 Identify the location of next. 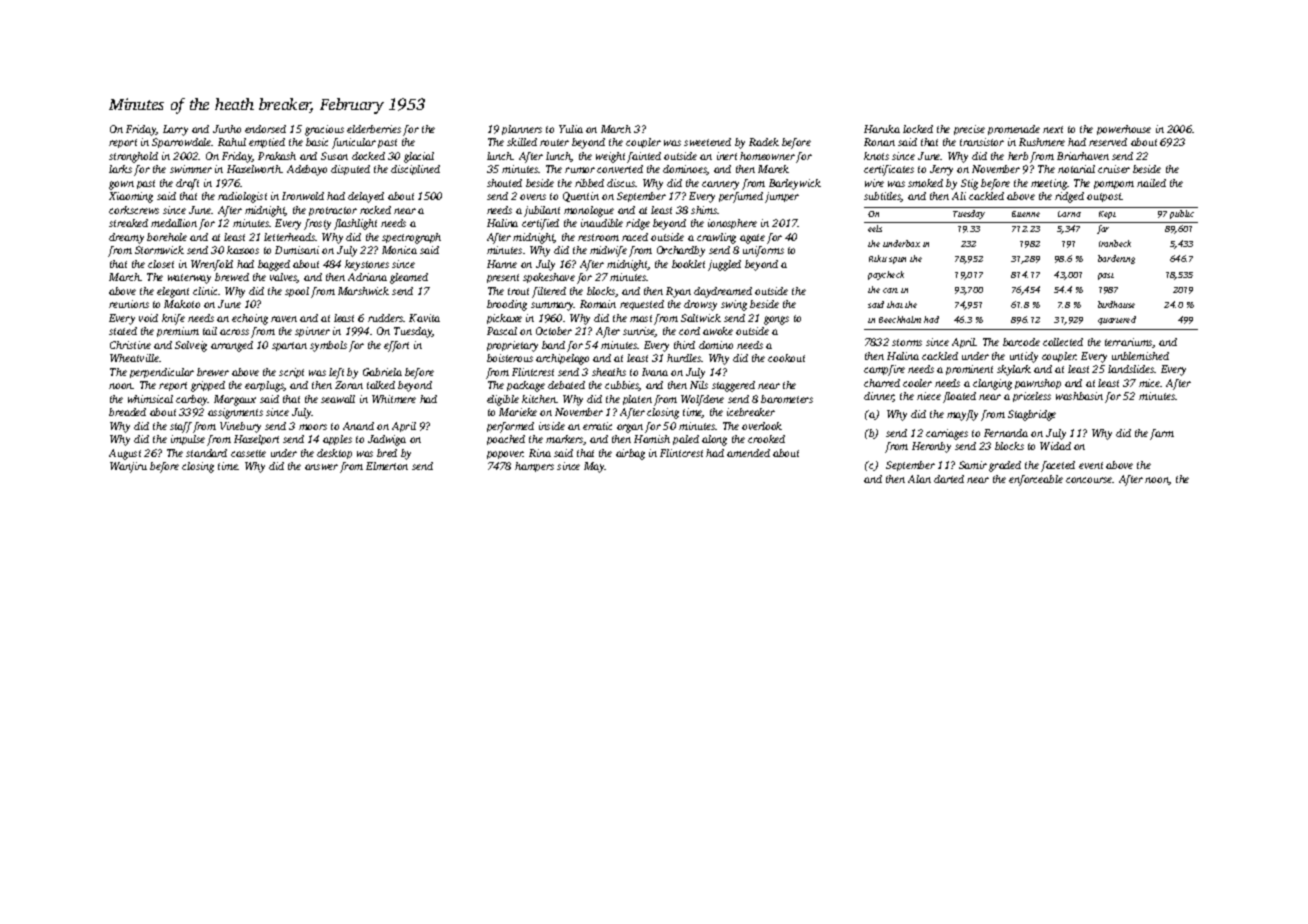
(1053, 129).
